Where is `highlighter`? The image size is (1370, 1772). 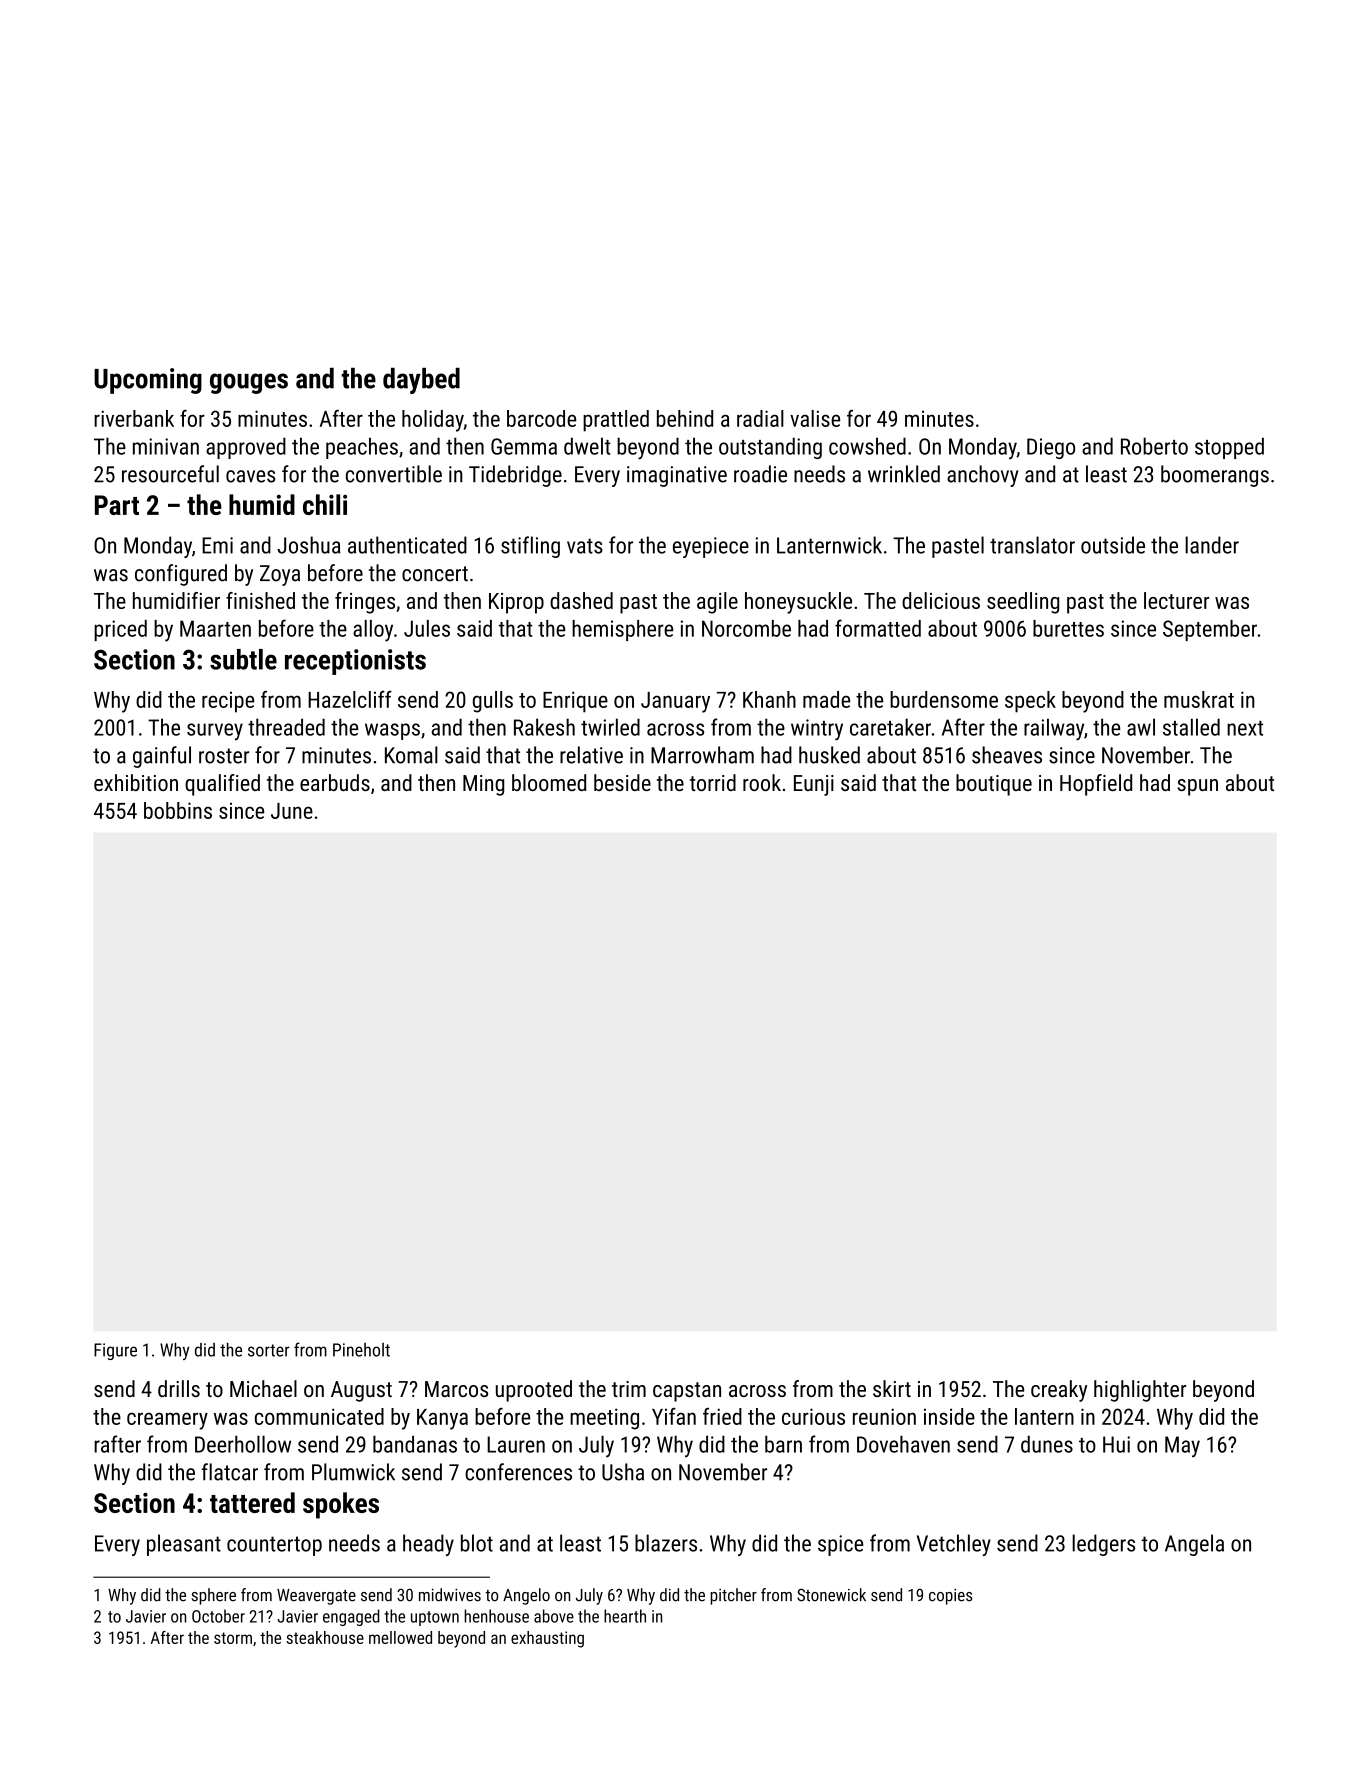
highlighter is located at coordinates (1140, 1391).
